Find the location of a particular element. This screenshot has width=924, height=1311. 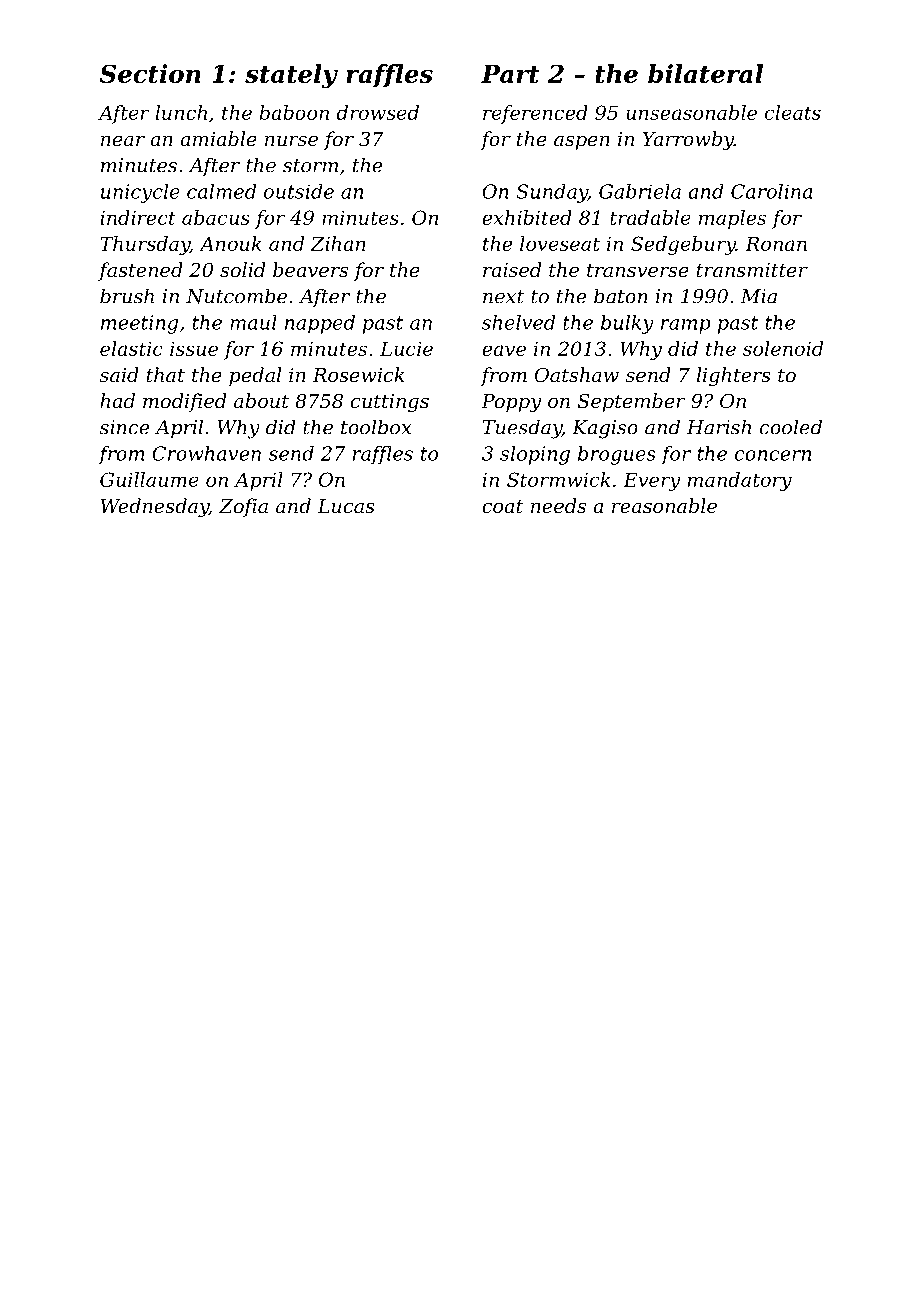

bulky is located at coordinates (627, 324).
